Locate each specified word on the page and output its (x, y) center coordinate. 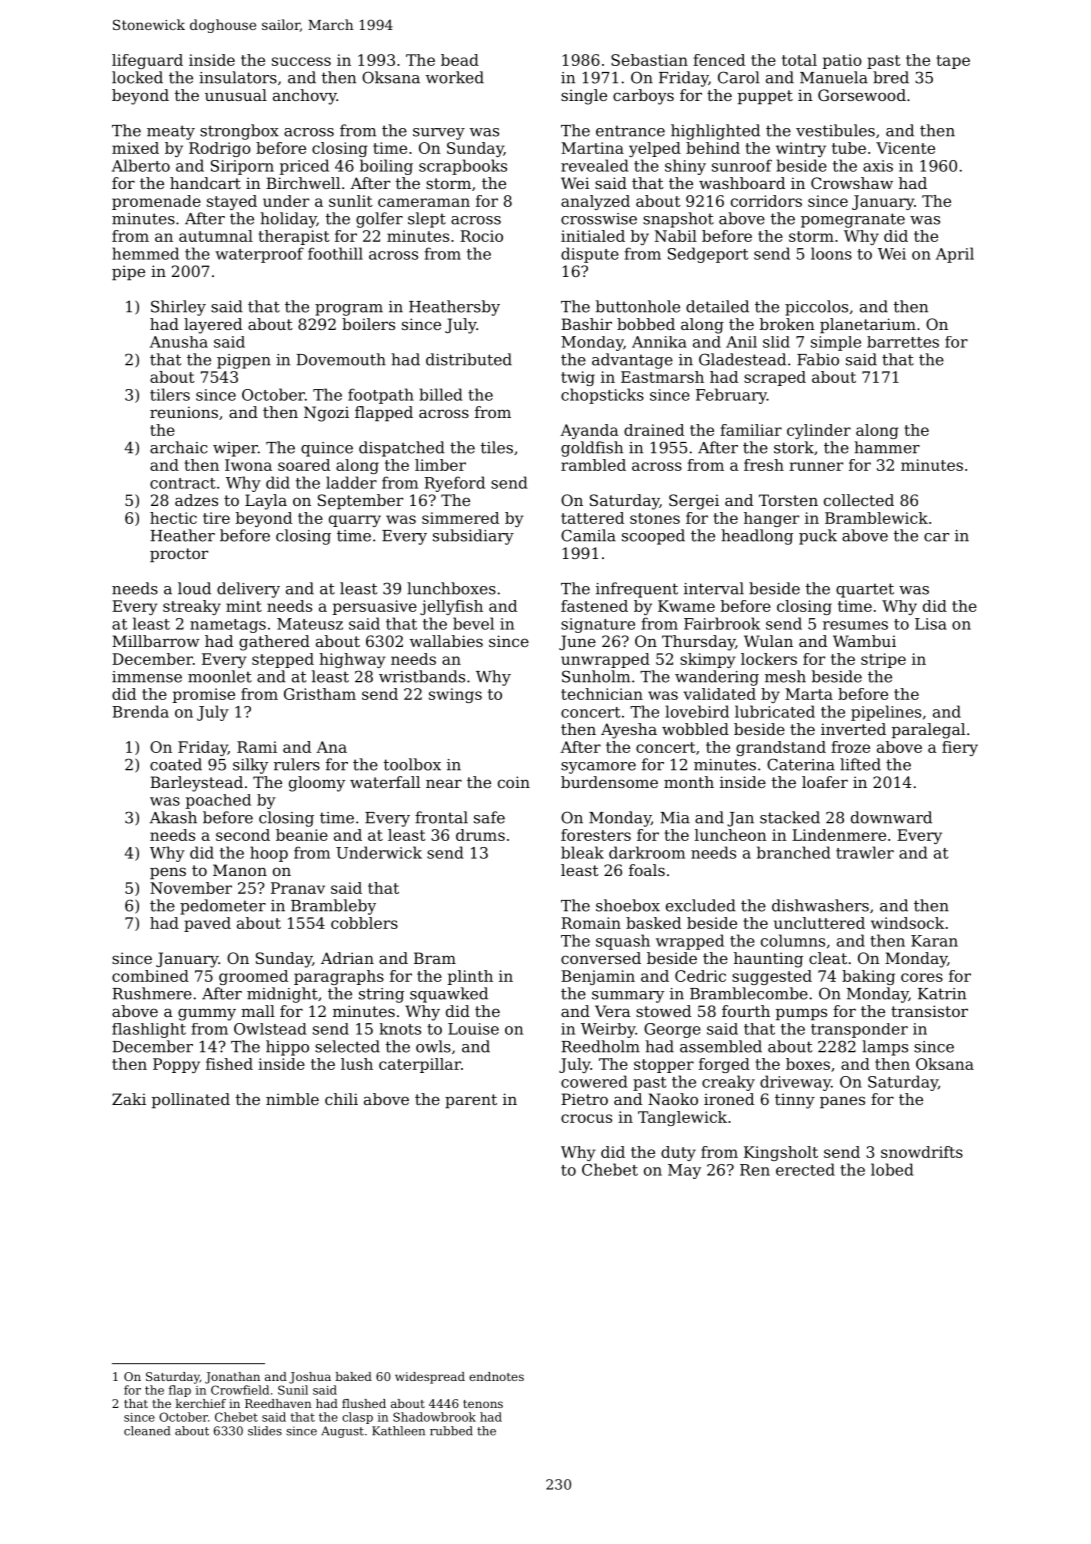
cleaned (147, 1431)
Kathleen (398, 1431)
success (301, 61)
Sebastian (649, 60)
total (799, 60)
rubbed (451, 1431)
